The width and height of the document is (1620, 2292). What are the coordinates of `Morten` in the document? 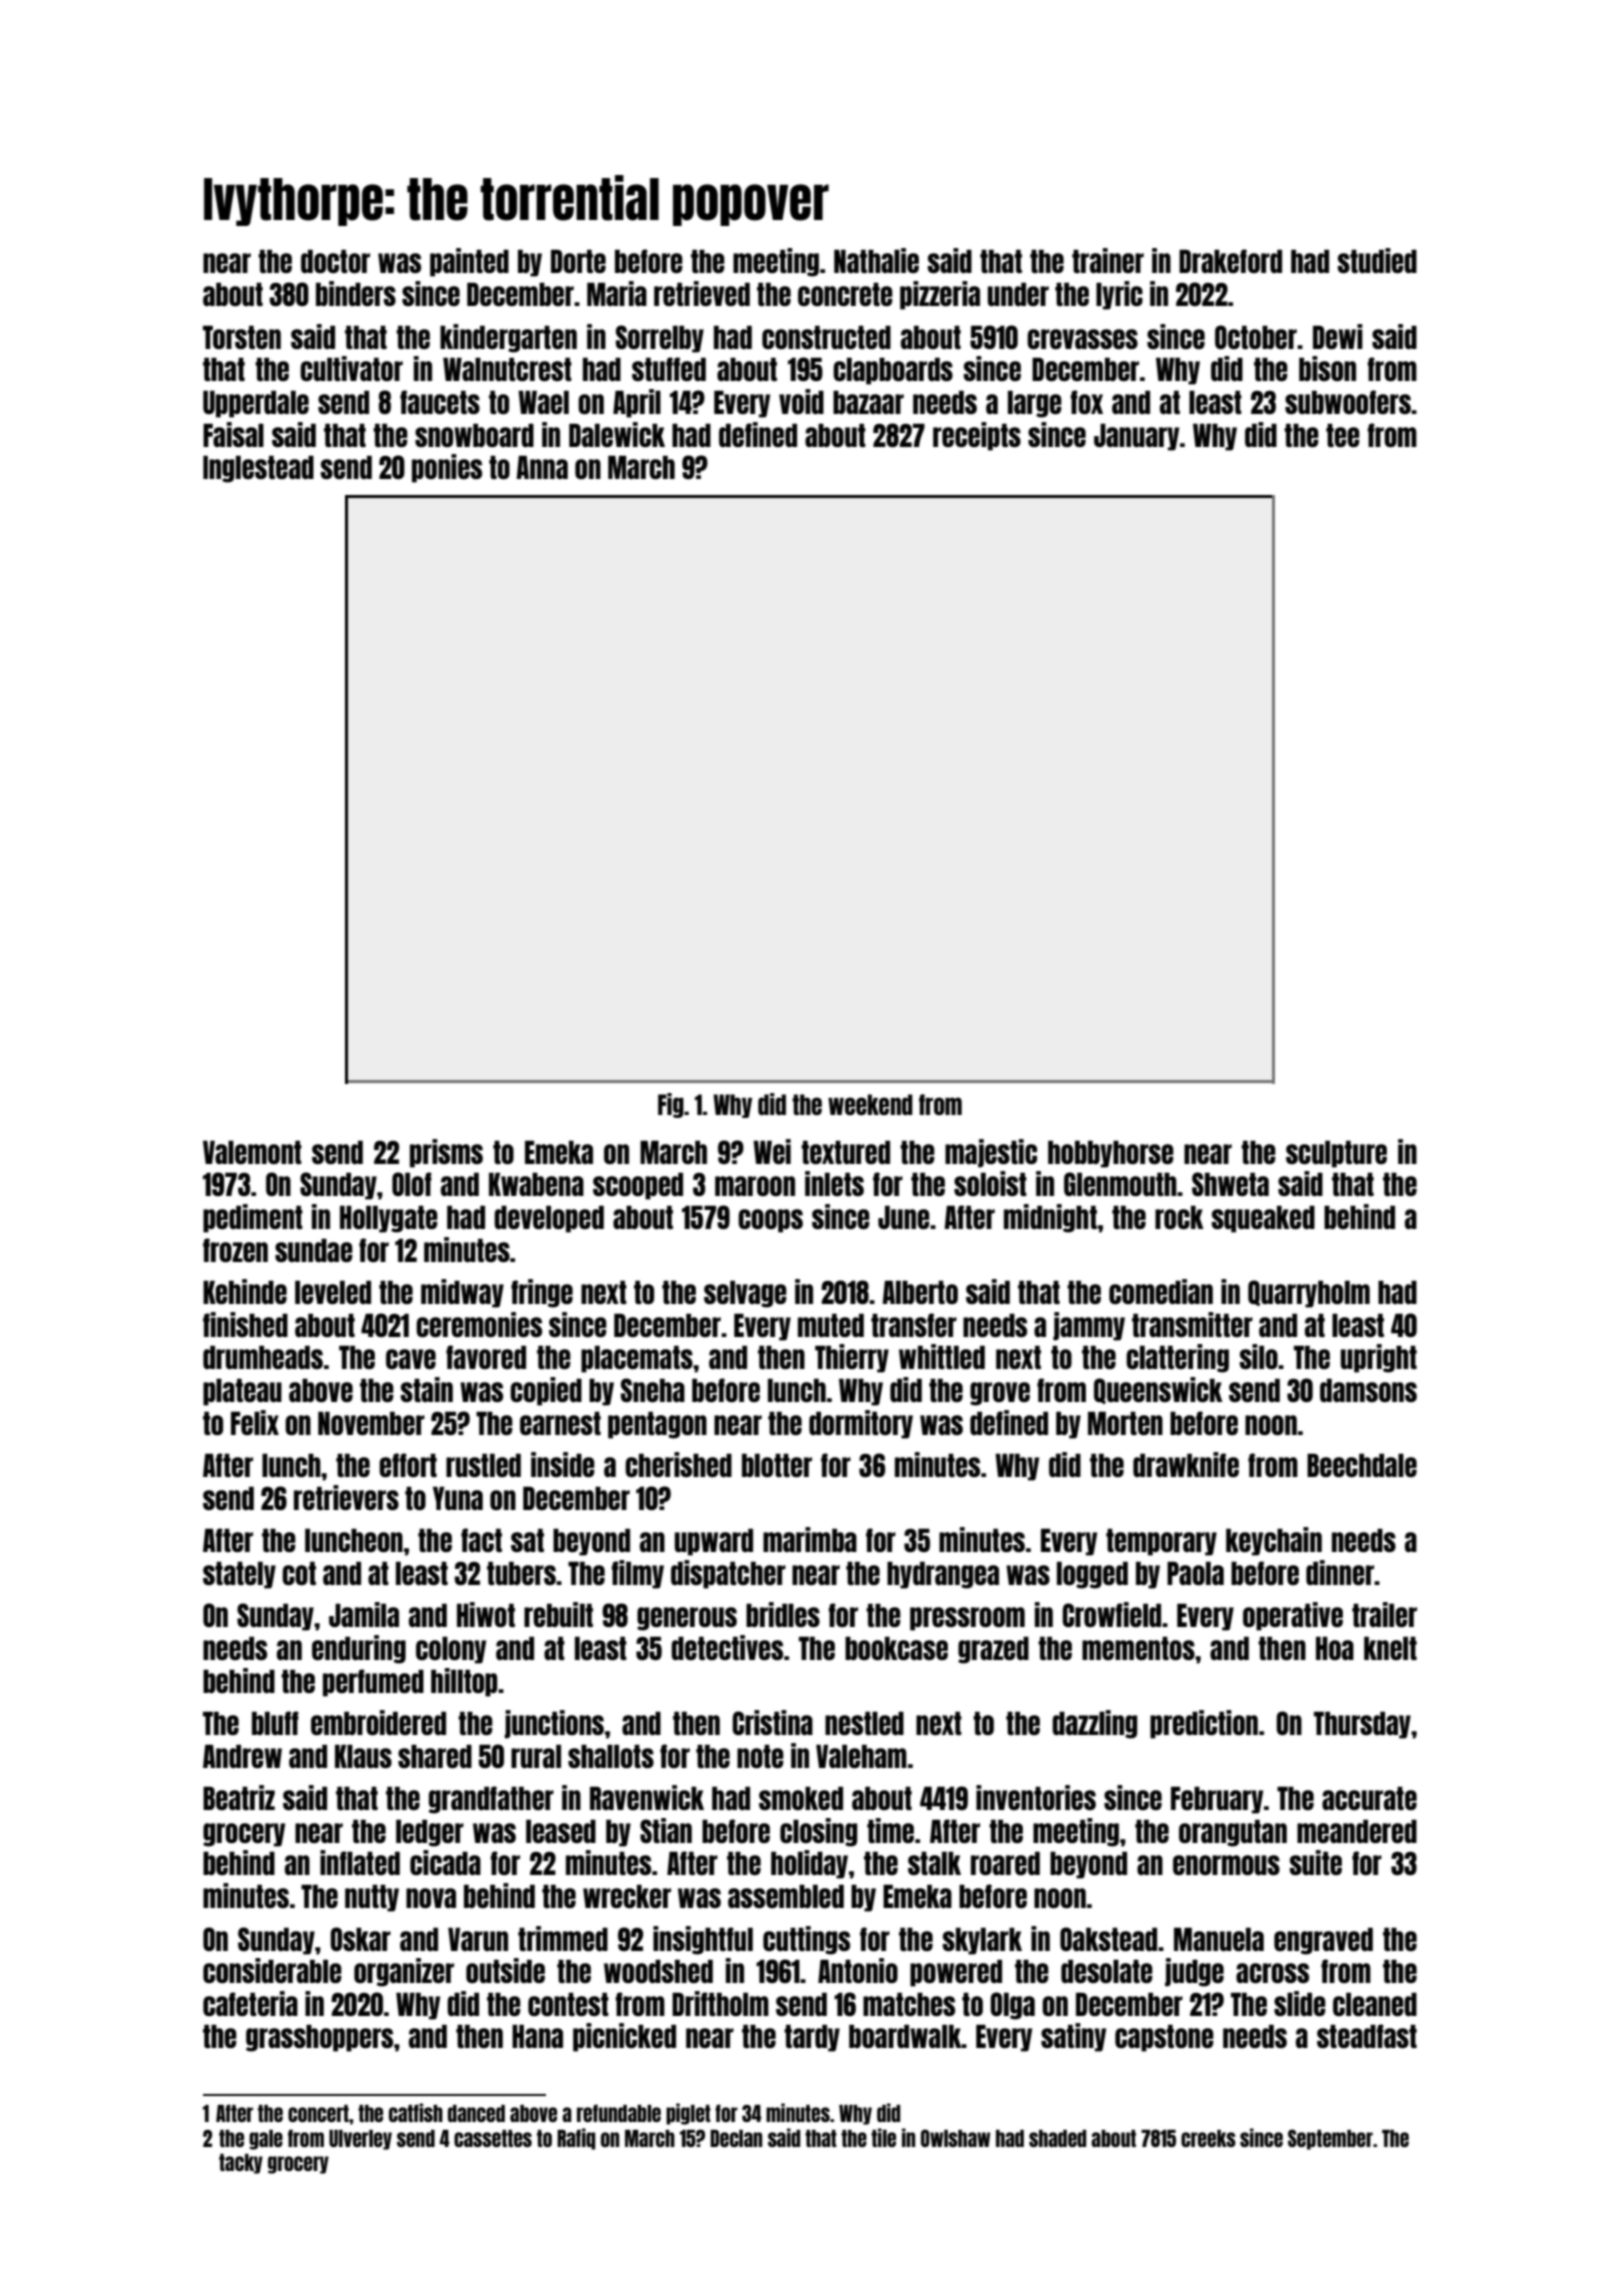 It's located at (1125, 1423).
